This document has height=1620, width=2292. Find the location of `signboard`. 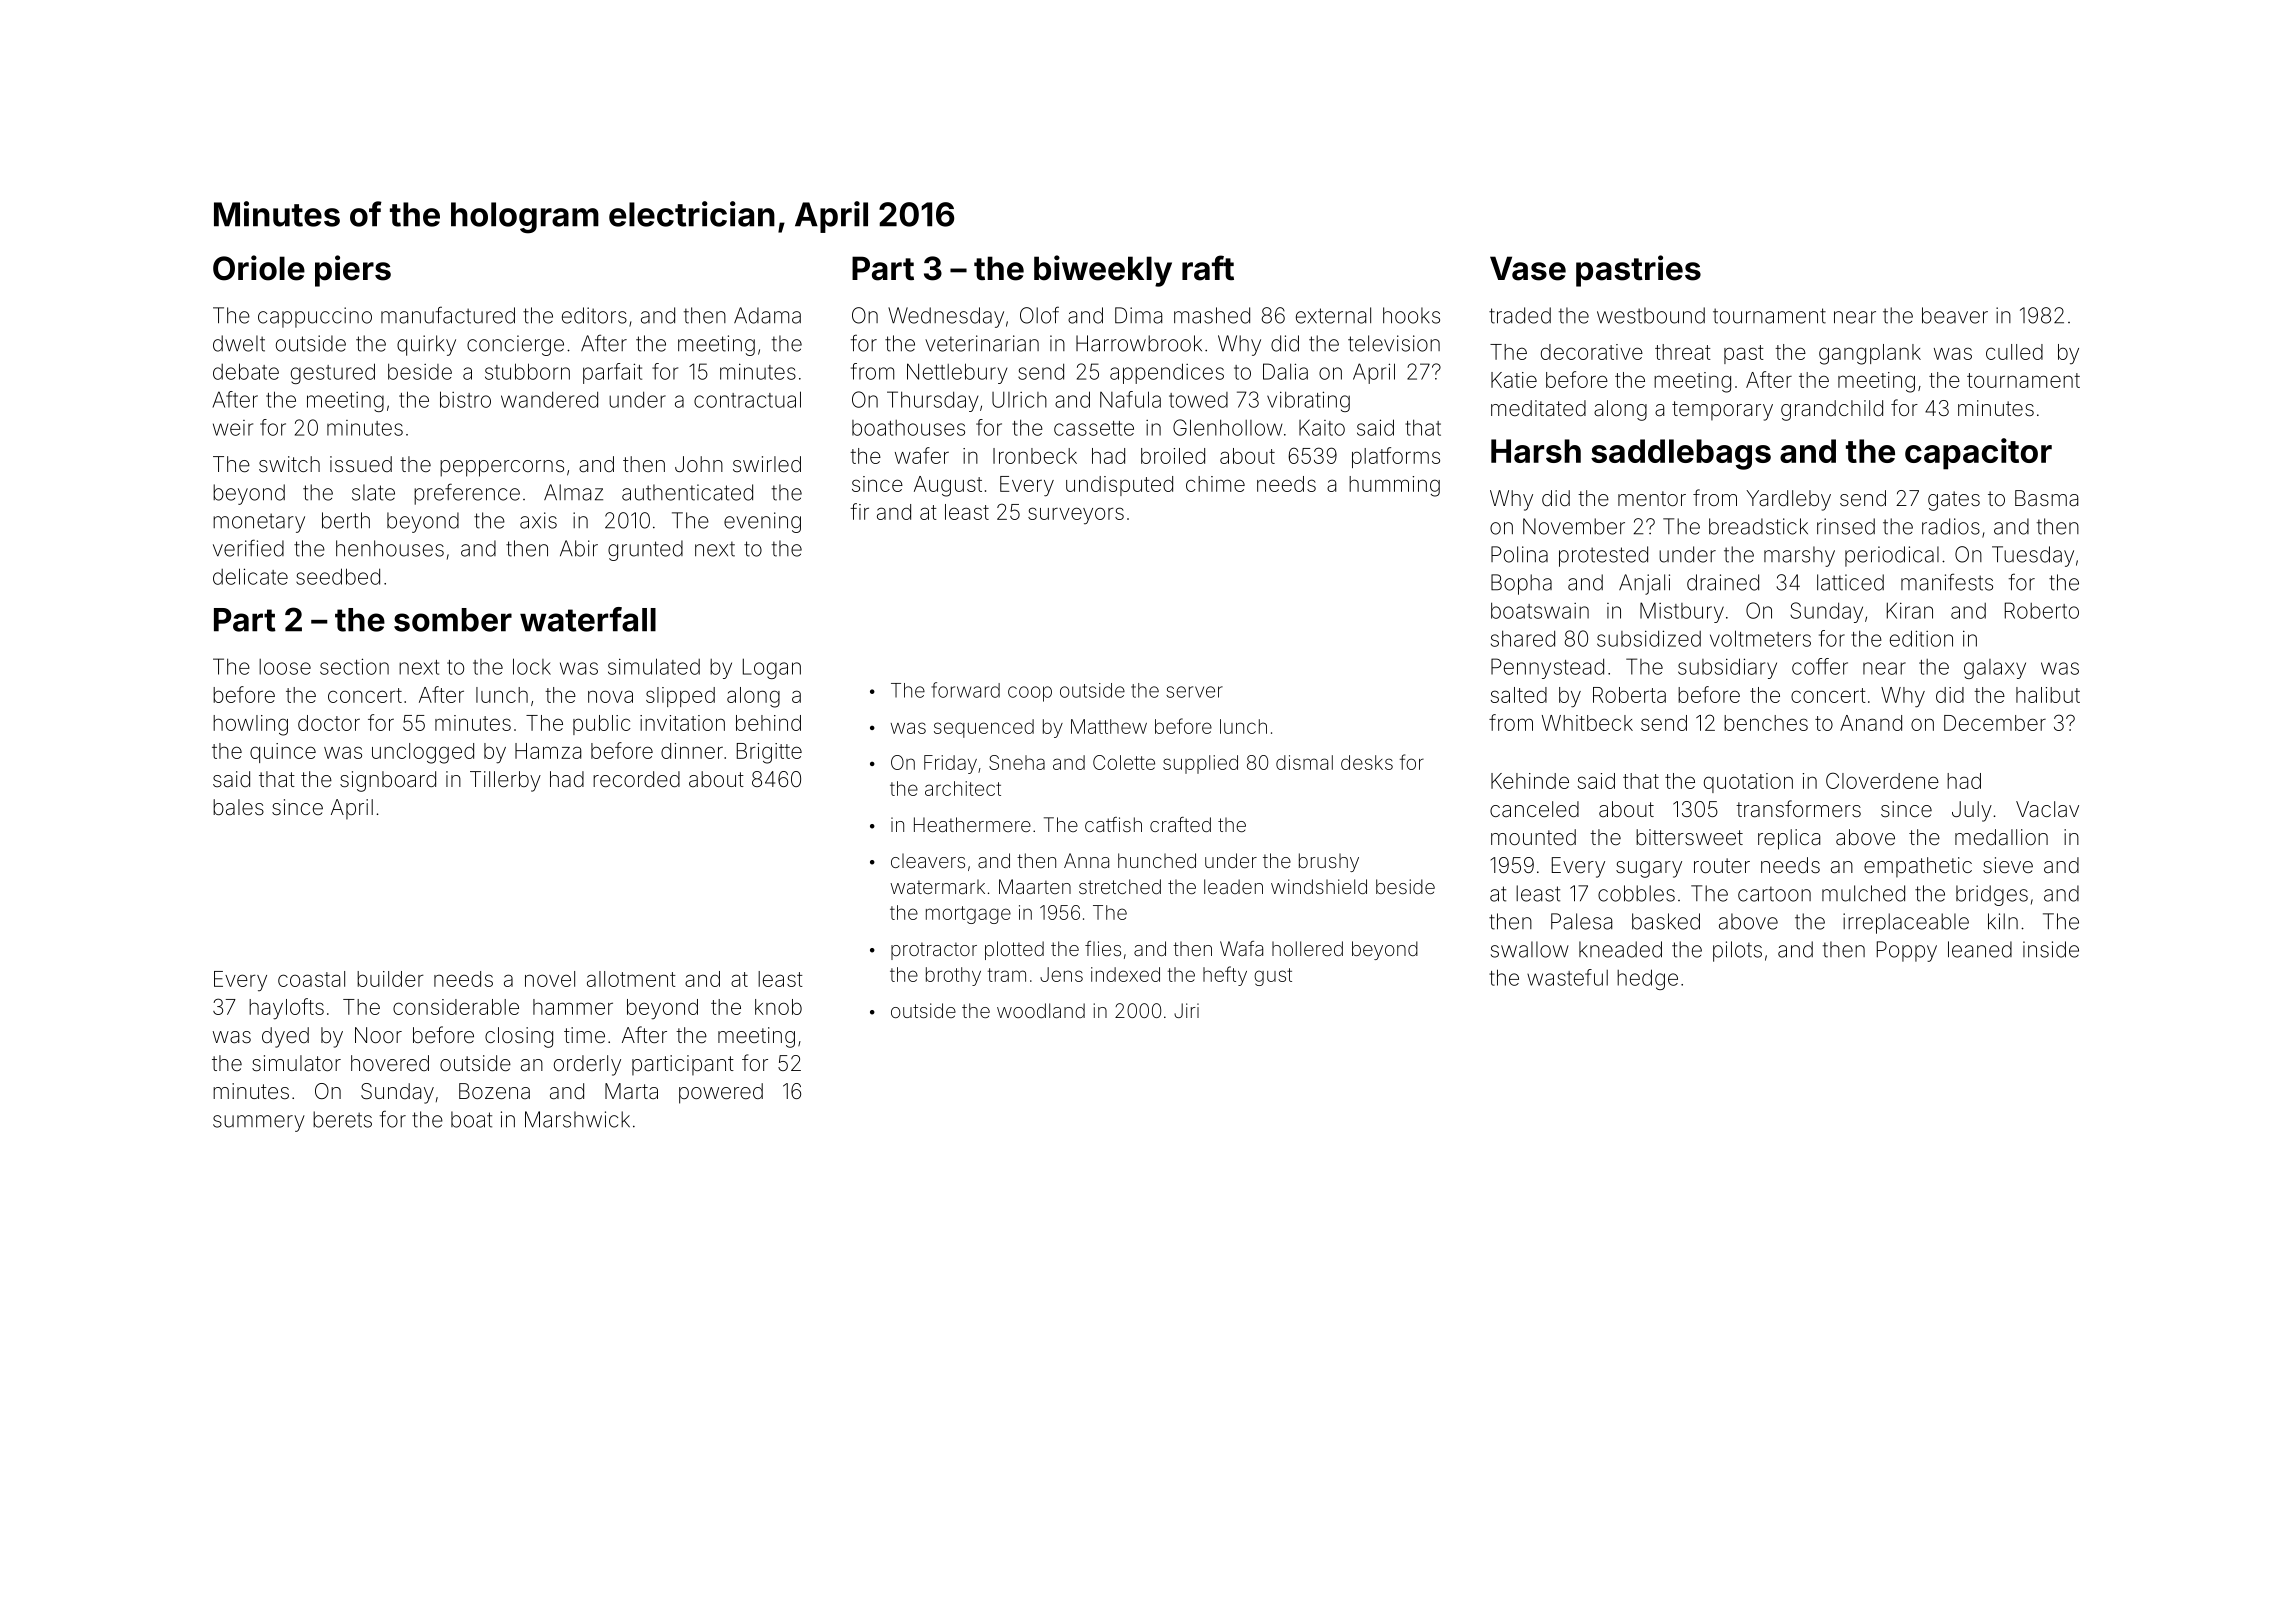

signboard is located at coordinates (388, 781).
